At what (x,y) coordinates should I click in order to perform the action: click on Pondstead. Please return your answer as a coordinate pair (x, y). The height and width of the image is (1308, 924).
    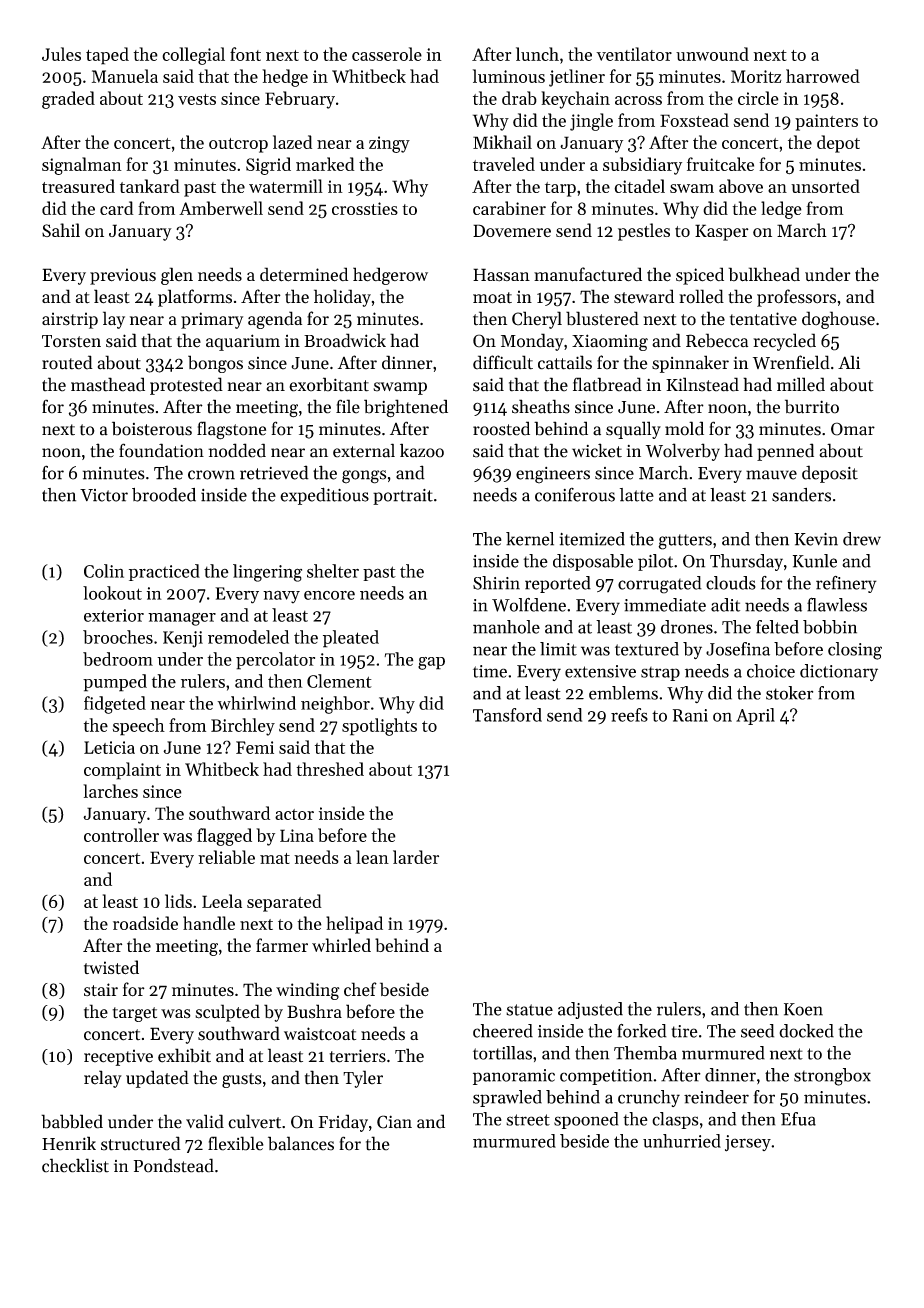
    Looking at the image, I should click on (174, 1165).
